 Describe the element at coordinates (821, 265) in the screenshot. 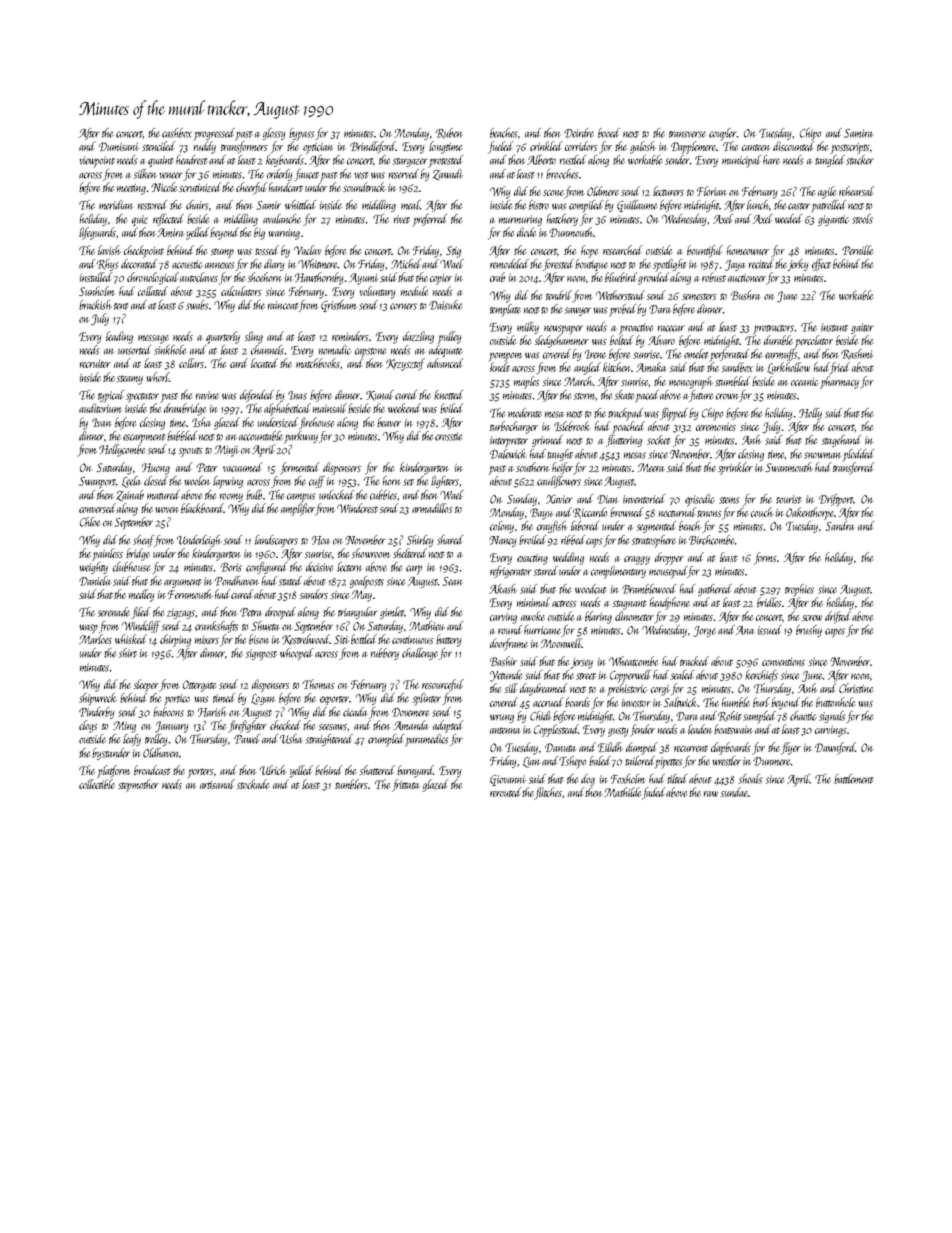

I see `effect` at that location.
